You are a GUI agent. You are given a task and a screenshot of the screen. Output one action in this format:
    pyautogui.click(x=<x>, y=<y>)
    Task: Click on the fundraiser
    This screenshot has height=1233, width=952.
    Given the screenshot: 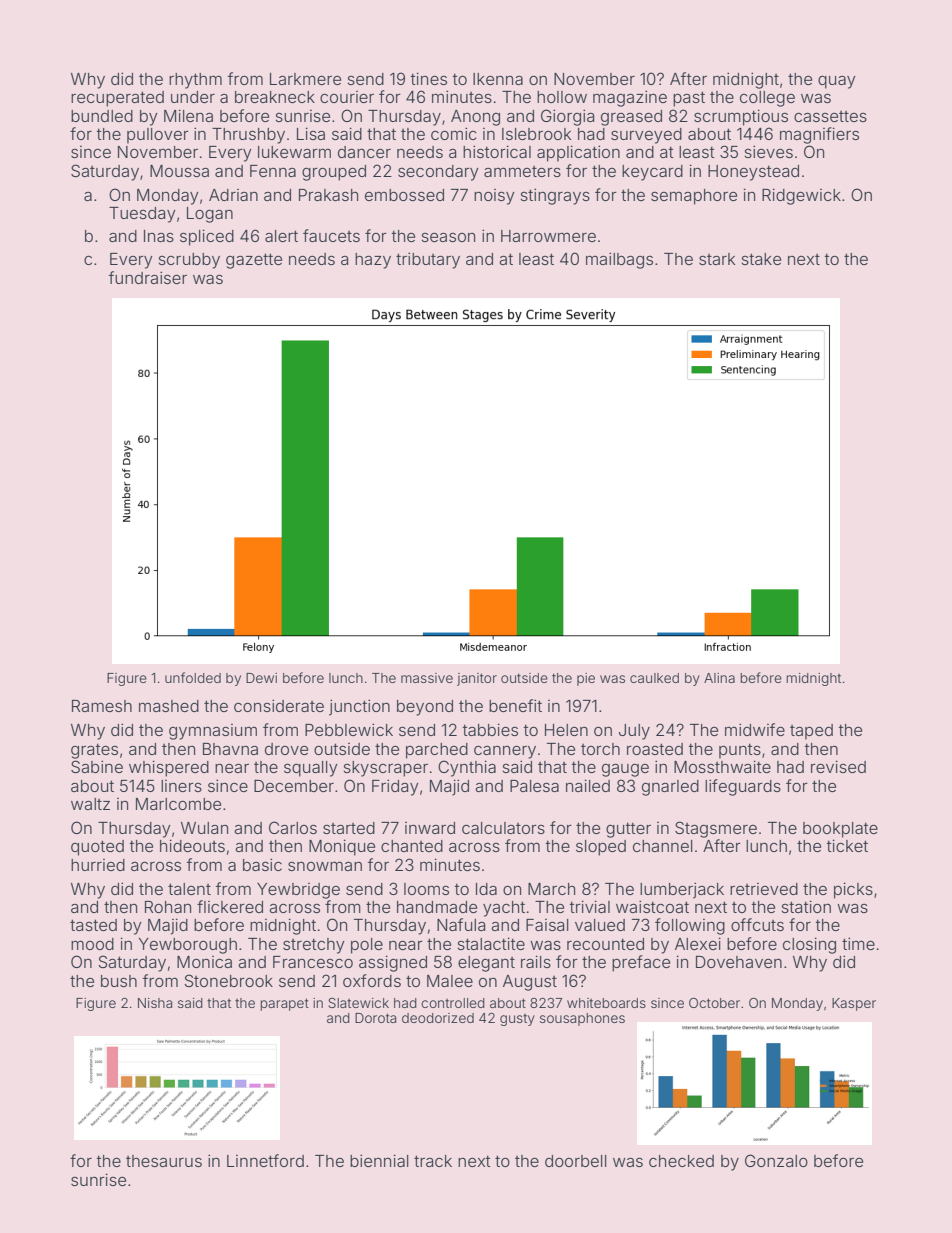 What is the action you would take?
    pyautogui.click(x=148, y=277)
